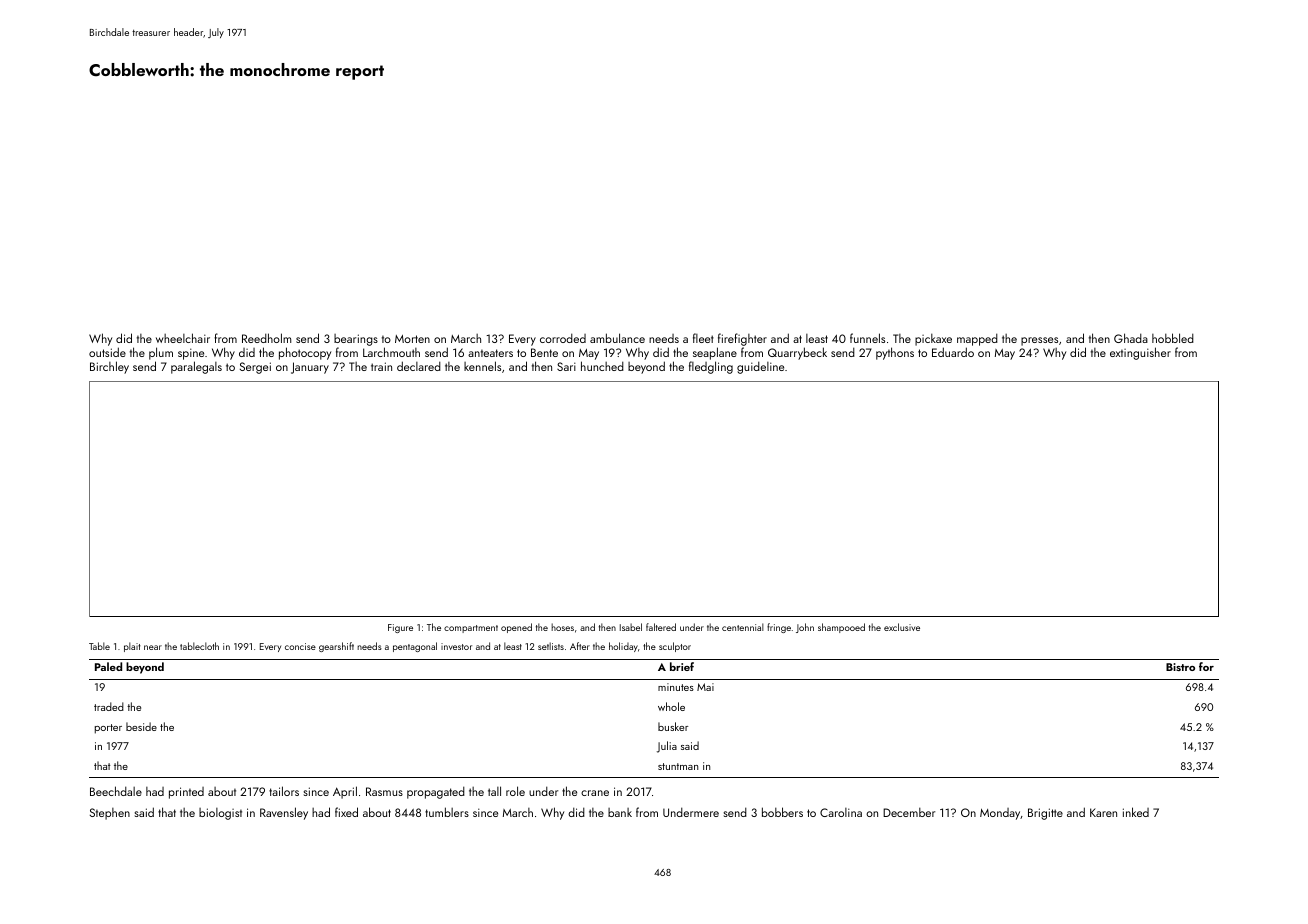 Image resolution: width=1308 pixels, height=924 pixels. What do you see at coordinates (566, 366) in the screenshot?
I see `Sari` at bounding box center [566, 366].
